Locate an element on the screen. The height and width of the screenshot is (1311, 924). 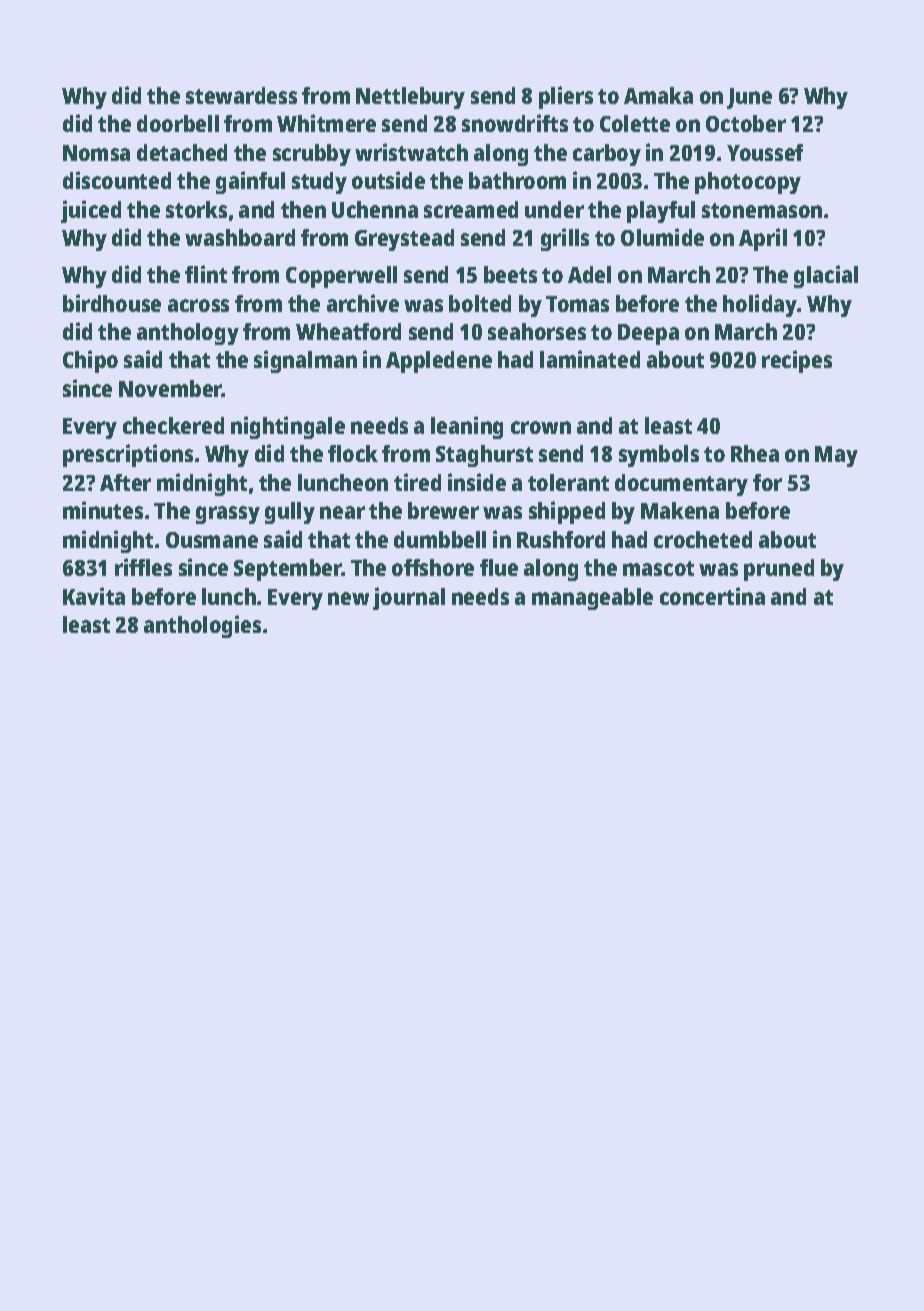
flock is located at coordinates (353, 453).
